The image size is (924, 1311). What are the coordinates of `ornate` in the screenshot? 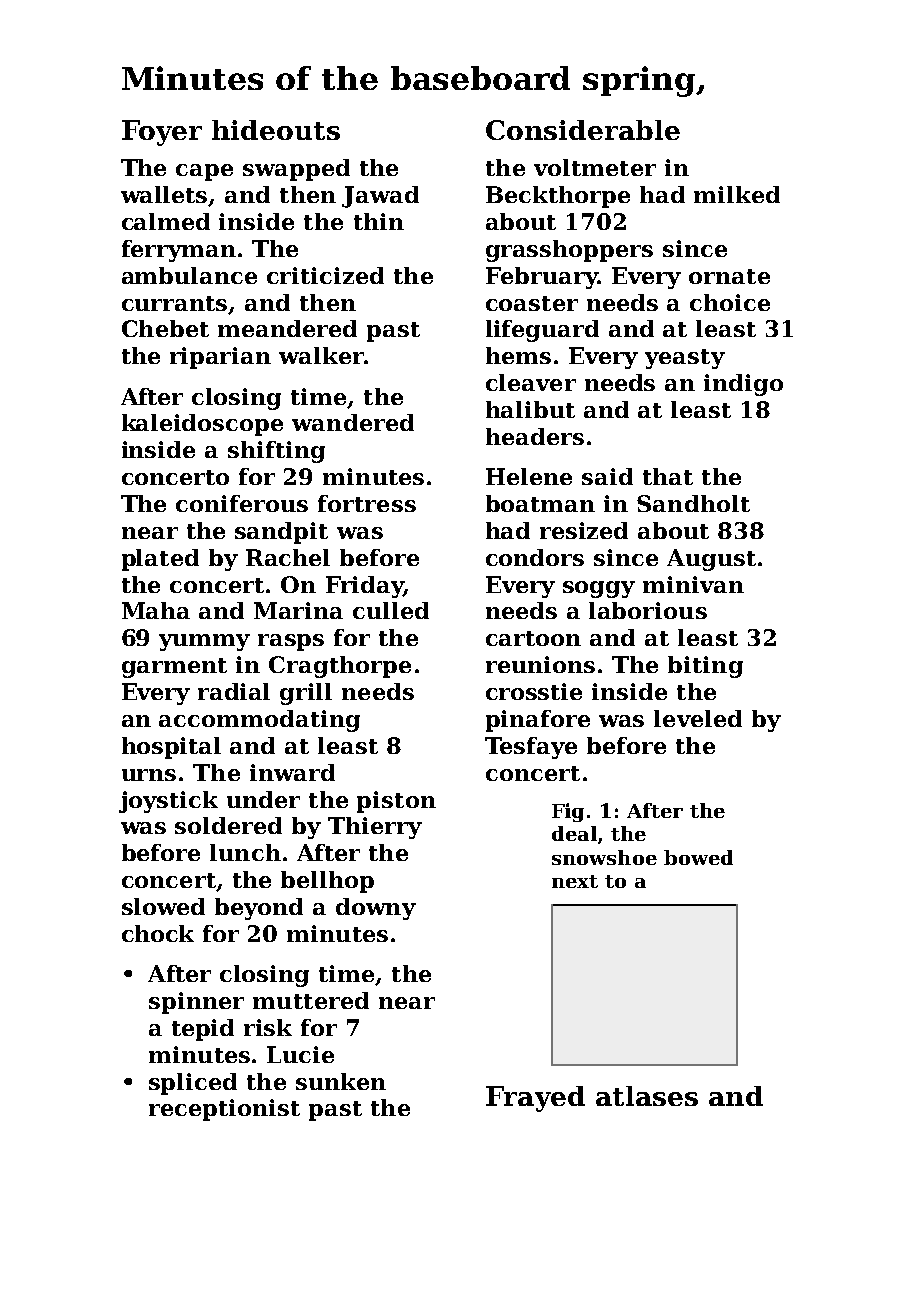 It's located at (729, 276).
